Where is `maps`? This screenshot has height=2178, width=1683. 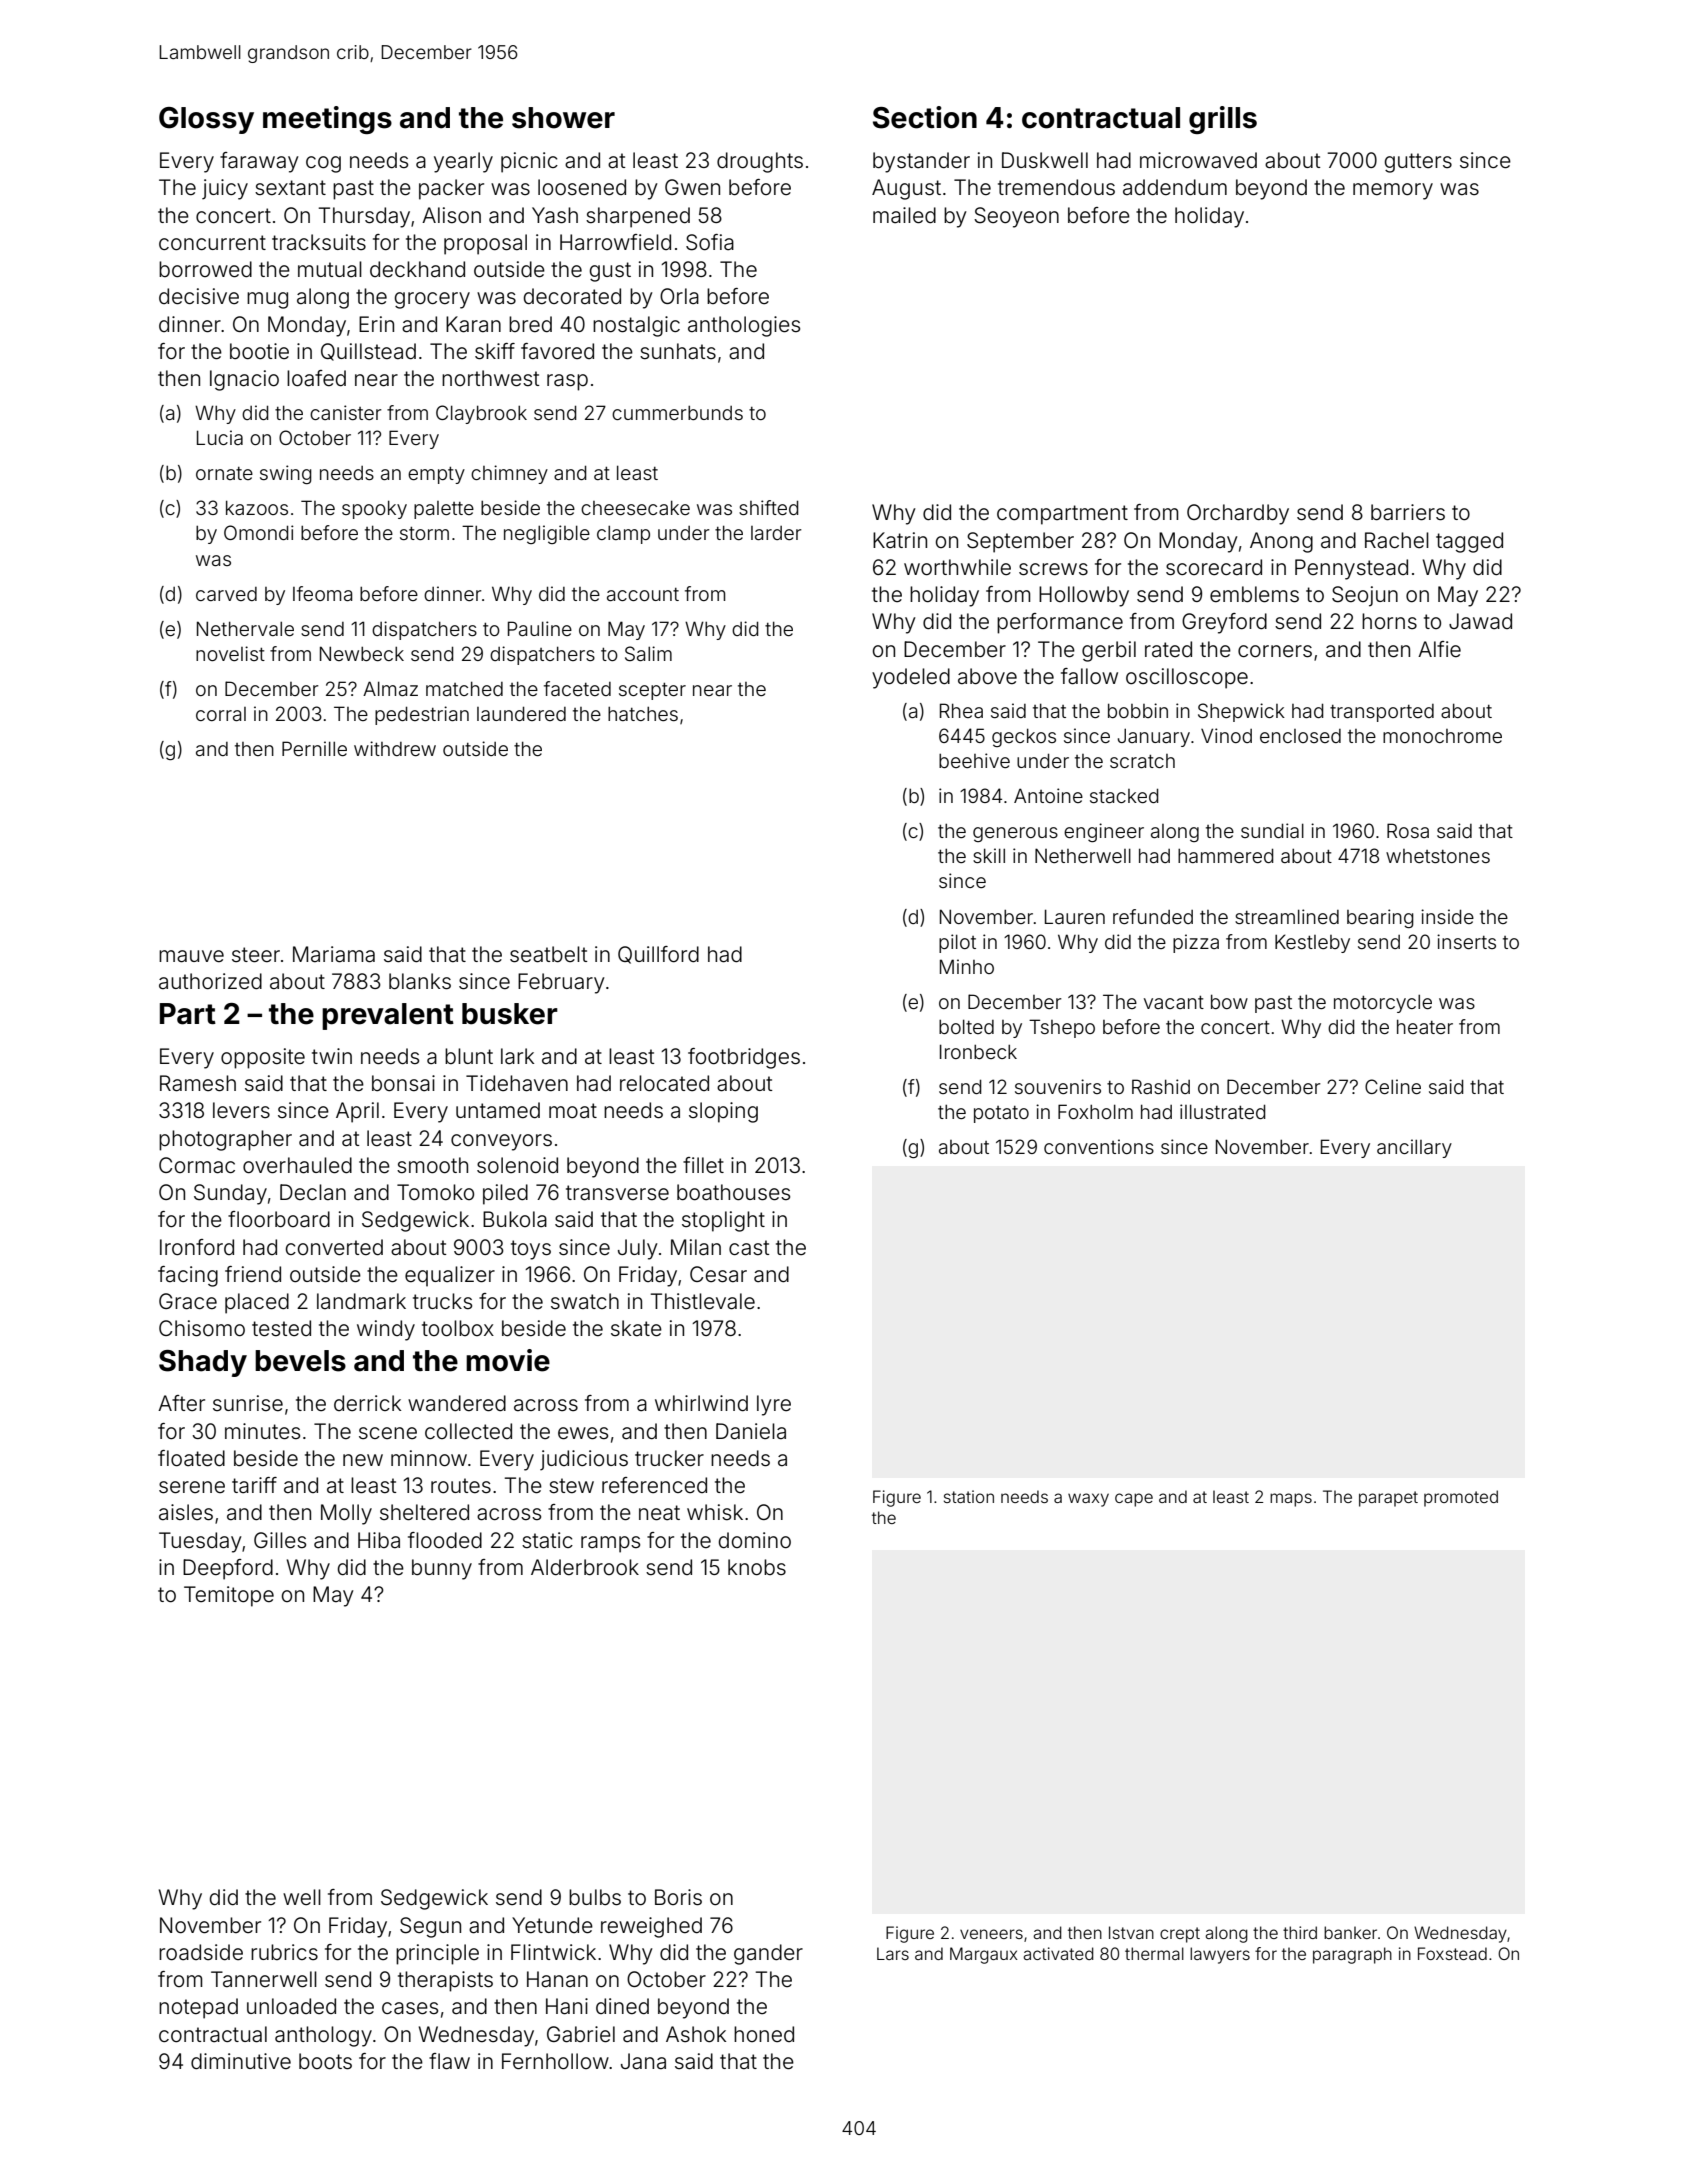 maps is located at coordinates (1291, 1500).
